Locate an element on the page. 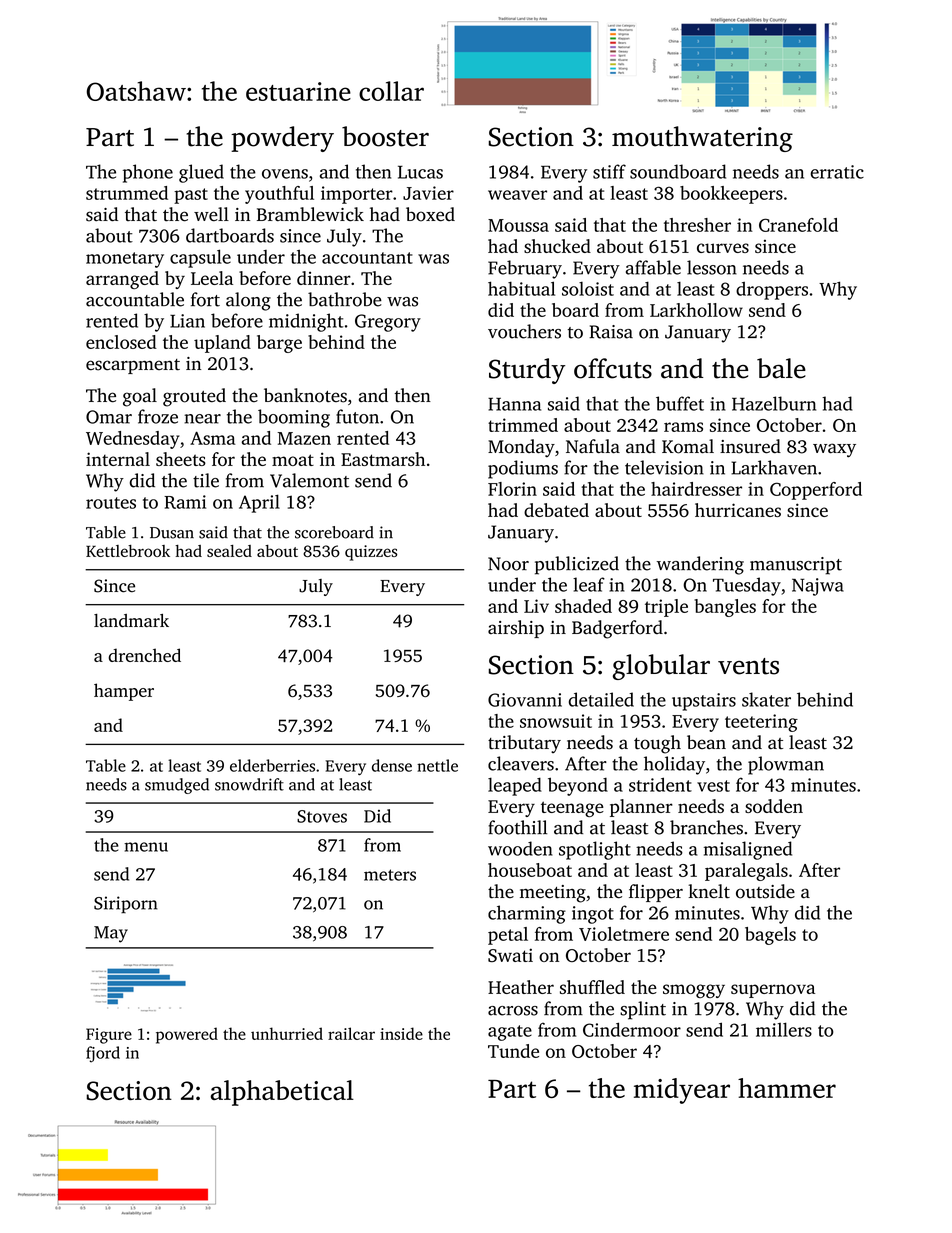 The image size is (952, 1233). erratic is located at coordinates (837, 172).
